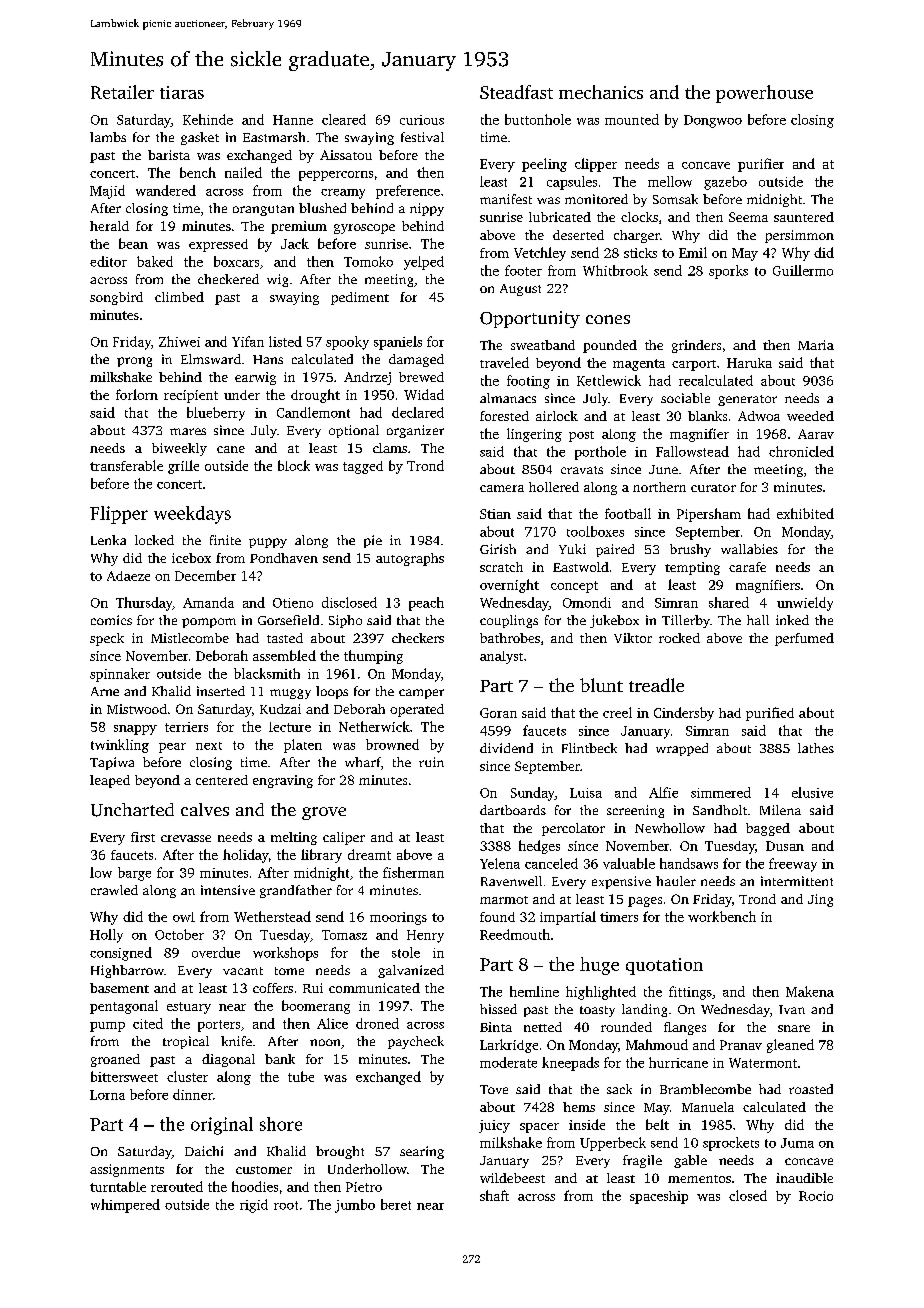  What do you see at coordinates (494, 1195) in the screenshot?
I see `shaft` at bounding box center [494, 1195].
